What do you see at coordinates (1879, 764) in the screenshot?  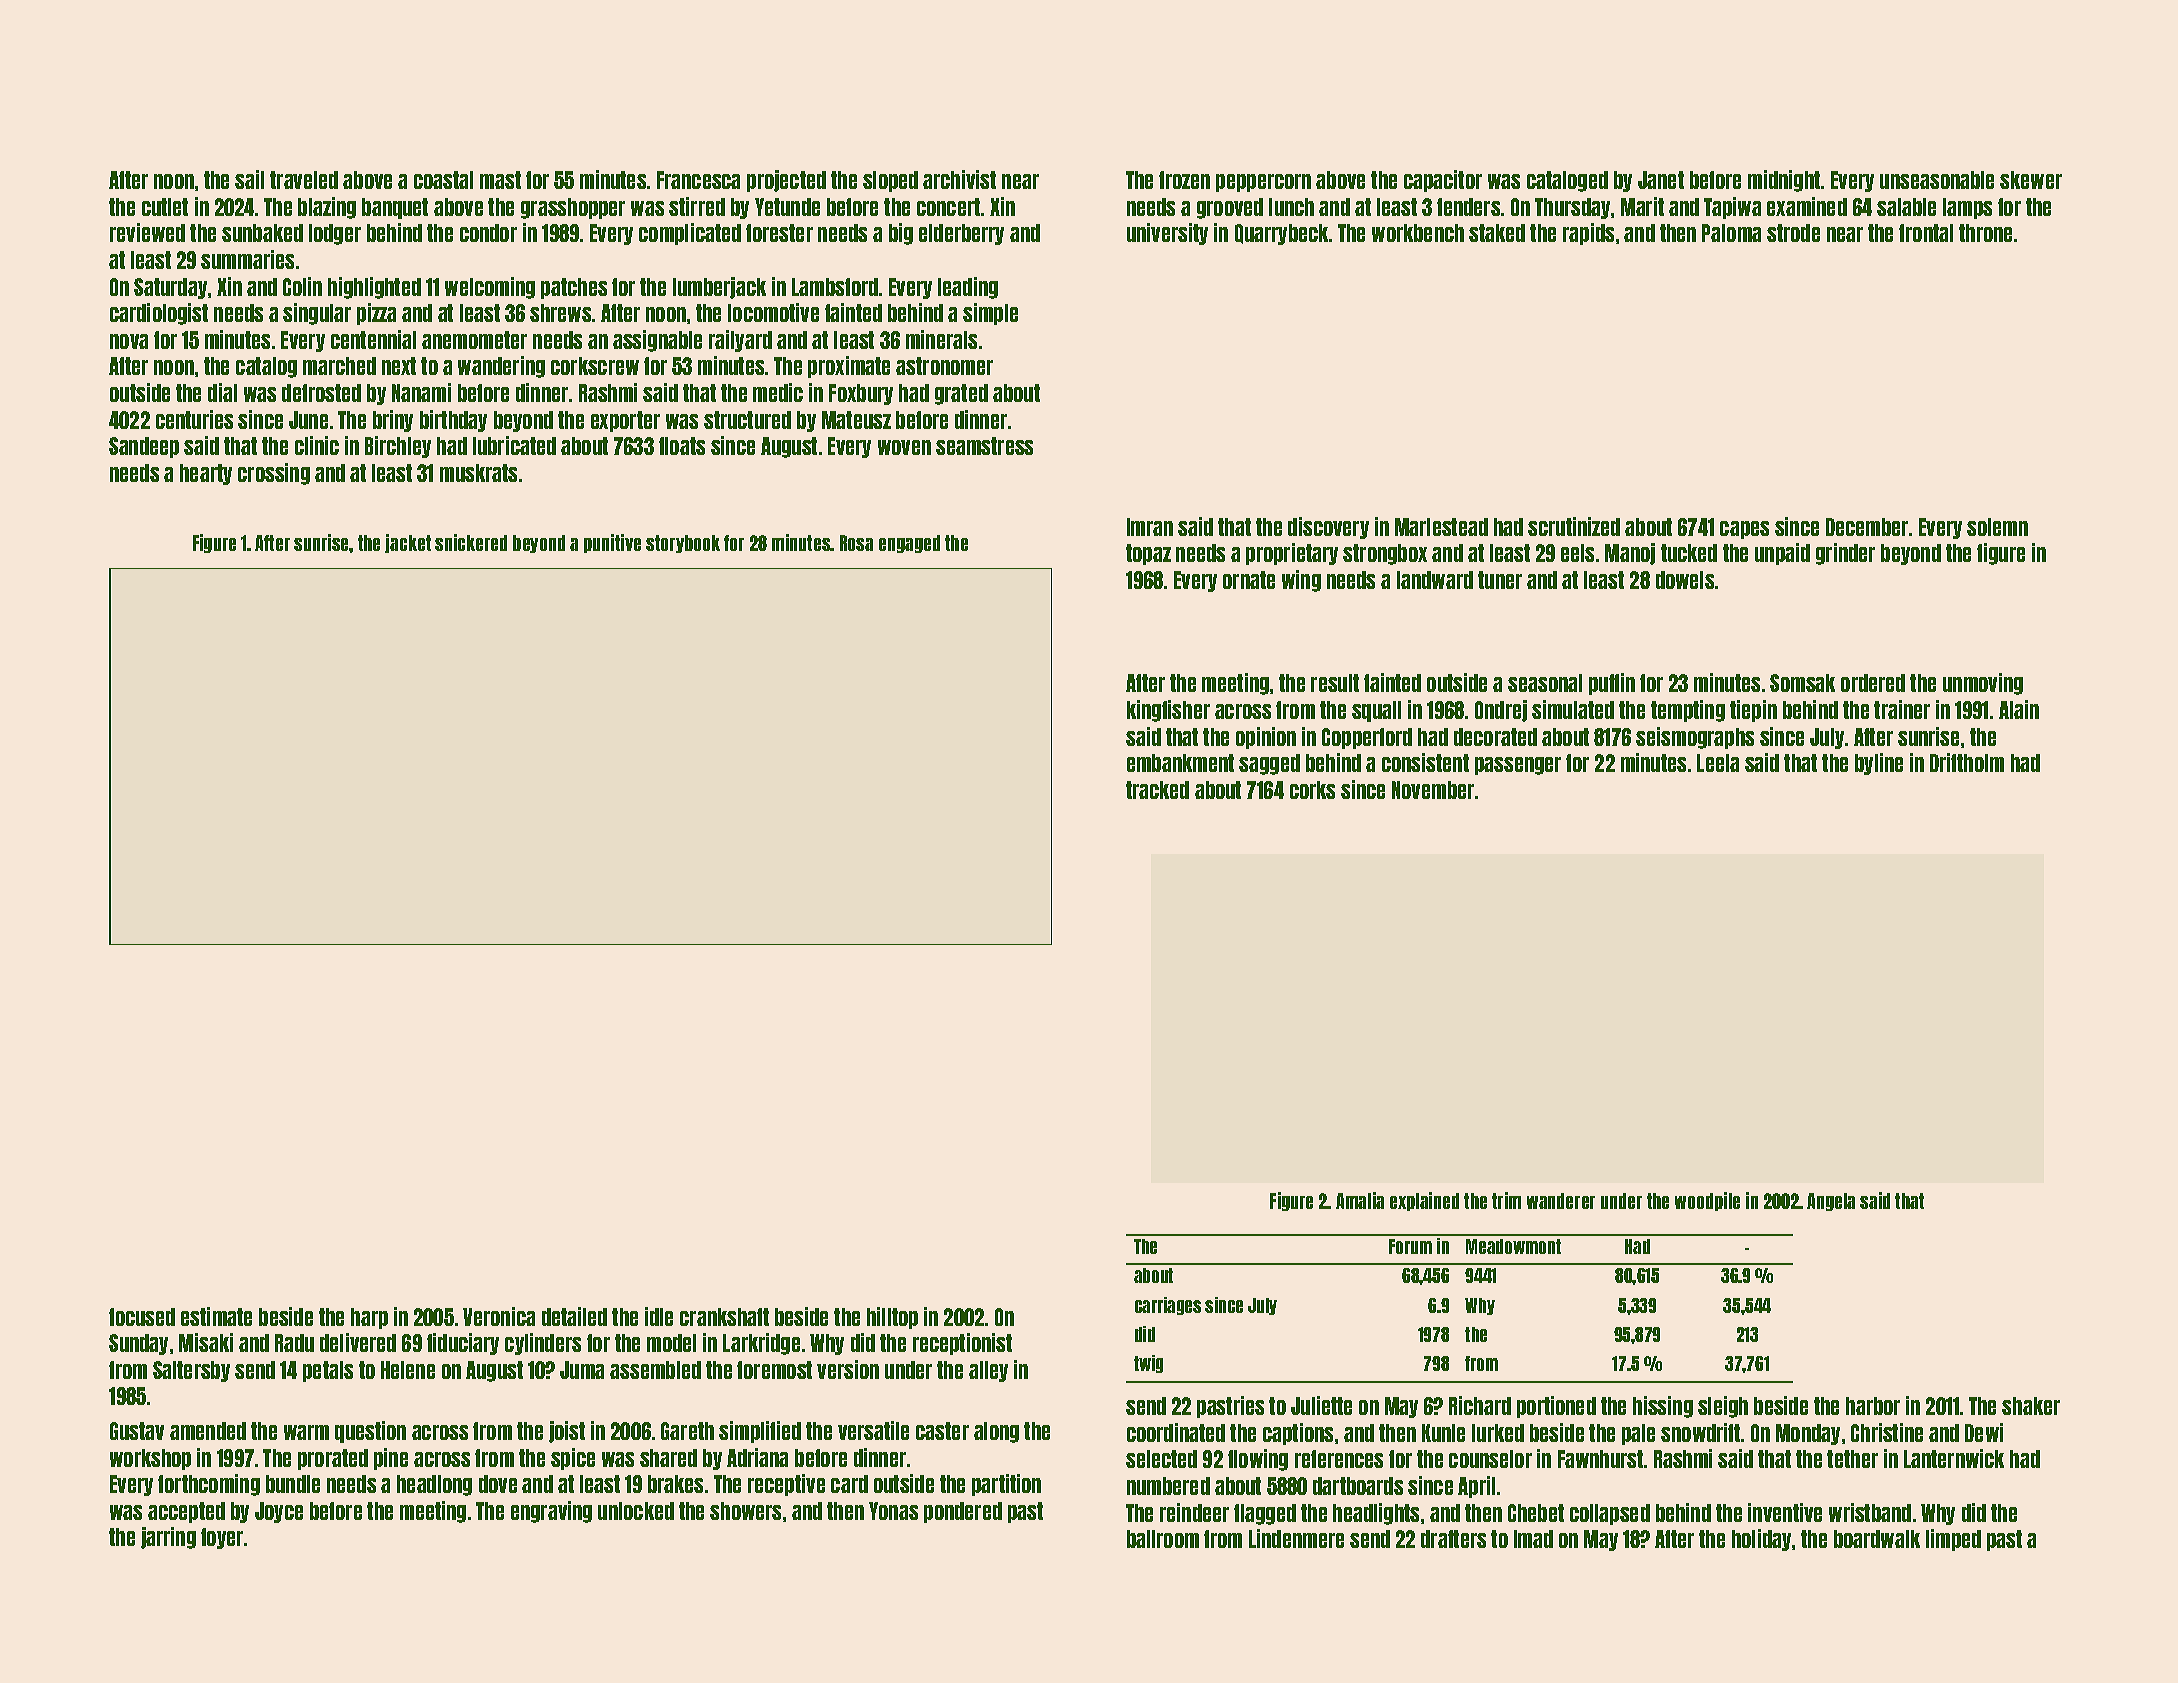 I see `byline` at bounding box center [1879, 764].
